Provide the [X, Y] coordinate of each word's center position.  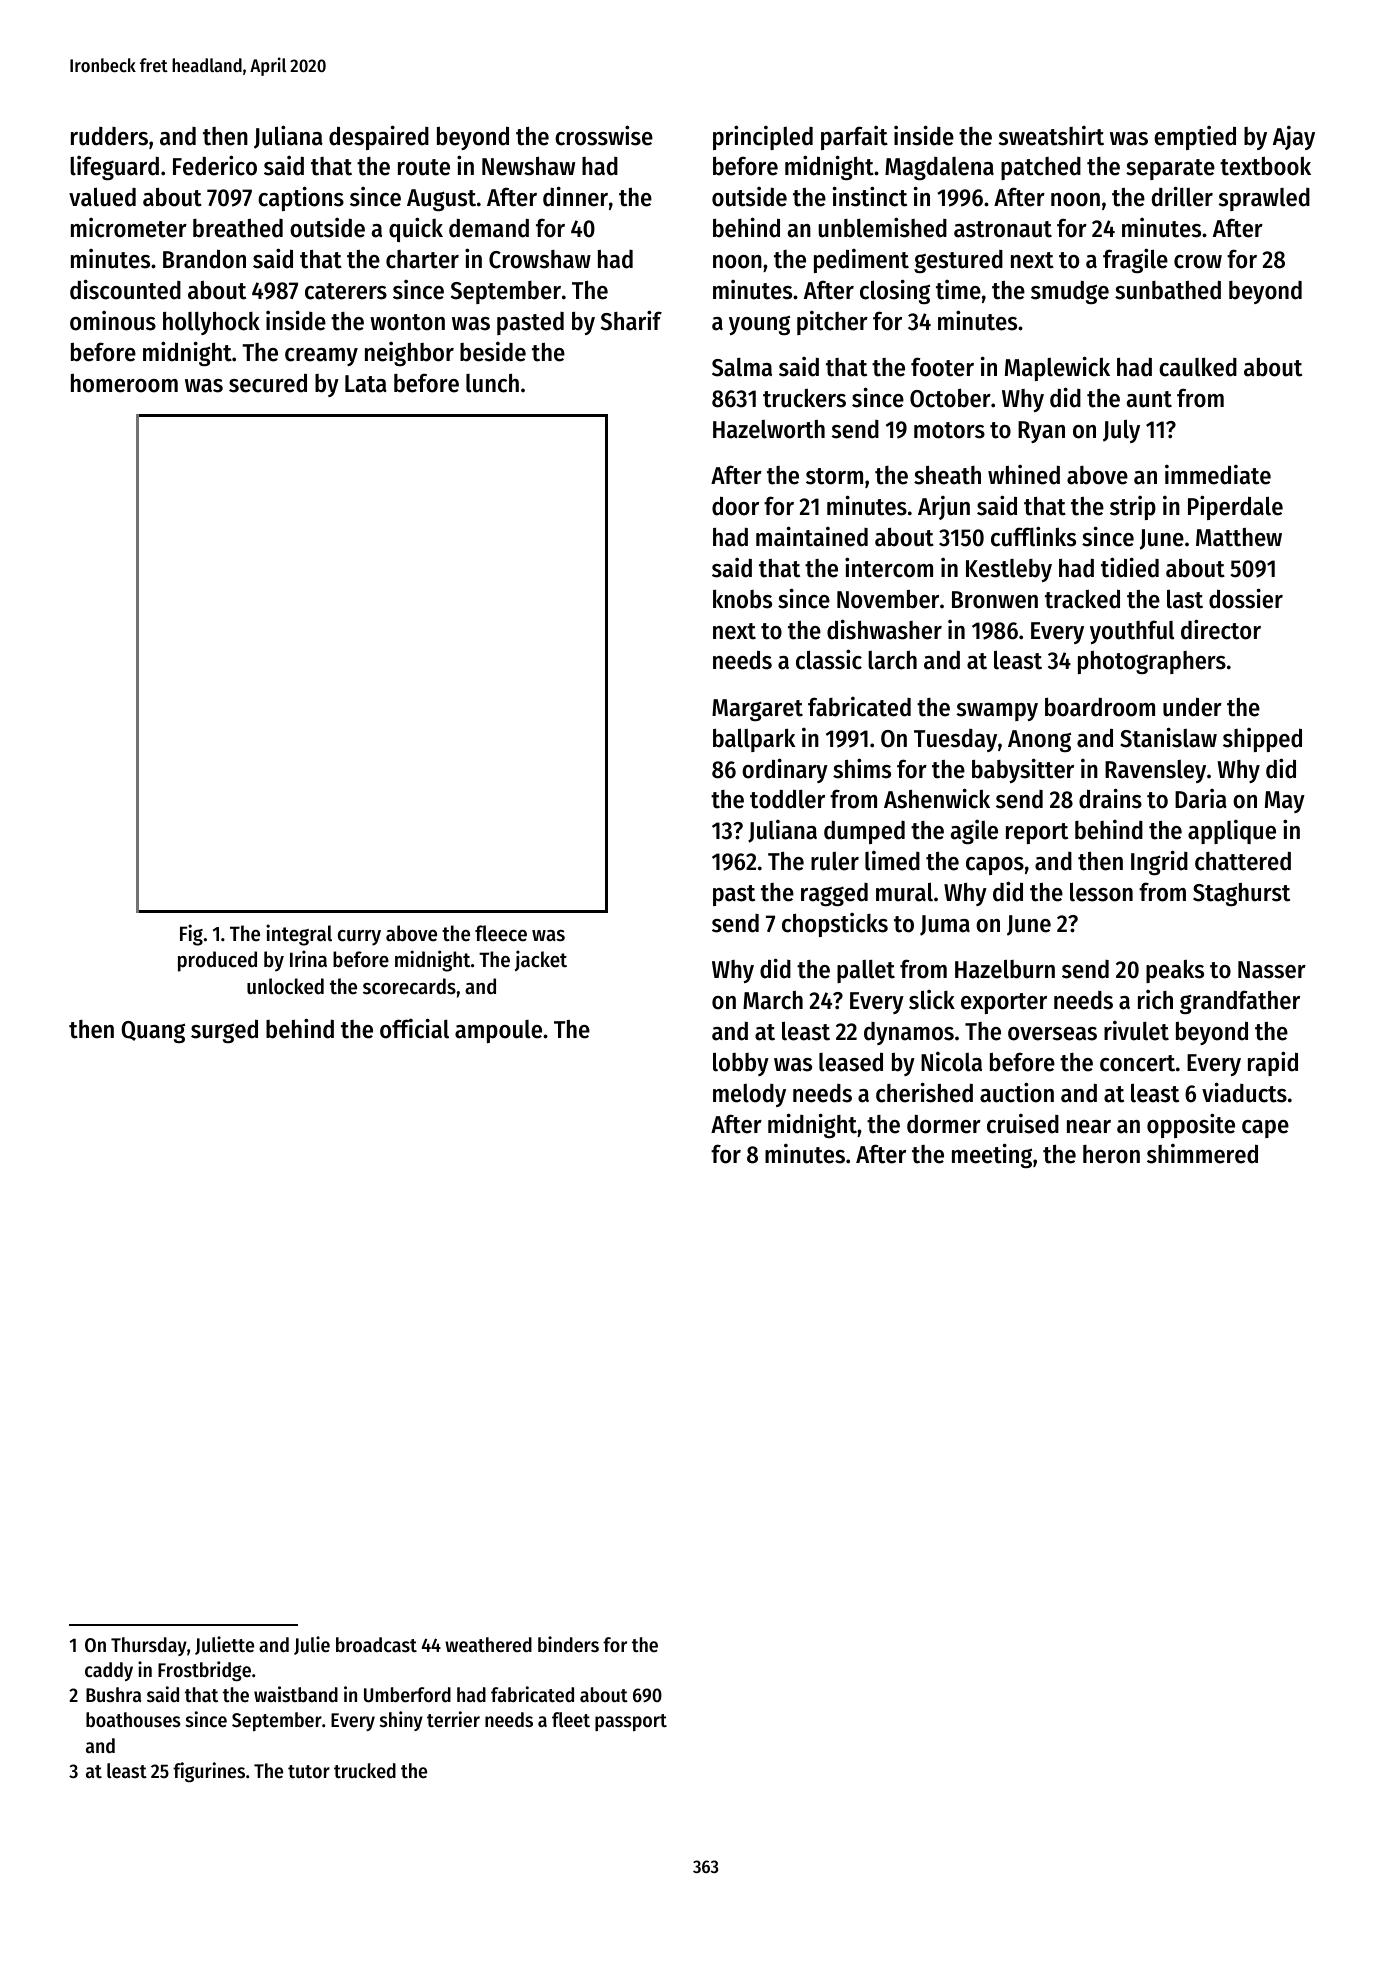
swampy [997, 712]
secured [268, 383]
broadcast [376, 1645]
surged [224, 1031]
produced [217, 961]
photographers [1152, 662]
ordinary [785, 770]
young [759, 325]
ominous [113, 320]
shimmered [1202, 1153]
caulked [1198, 367]
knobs [742, 599]
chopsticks [835, 924]
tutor [309, 1772]
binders [568, 1644]
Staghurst [1241, 894]
